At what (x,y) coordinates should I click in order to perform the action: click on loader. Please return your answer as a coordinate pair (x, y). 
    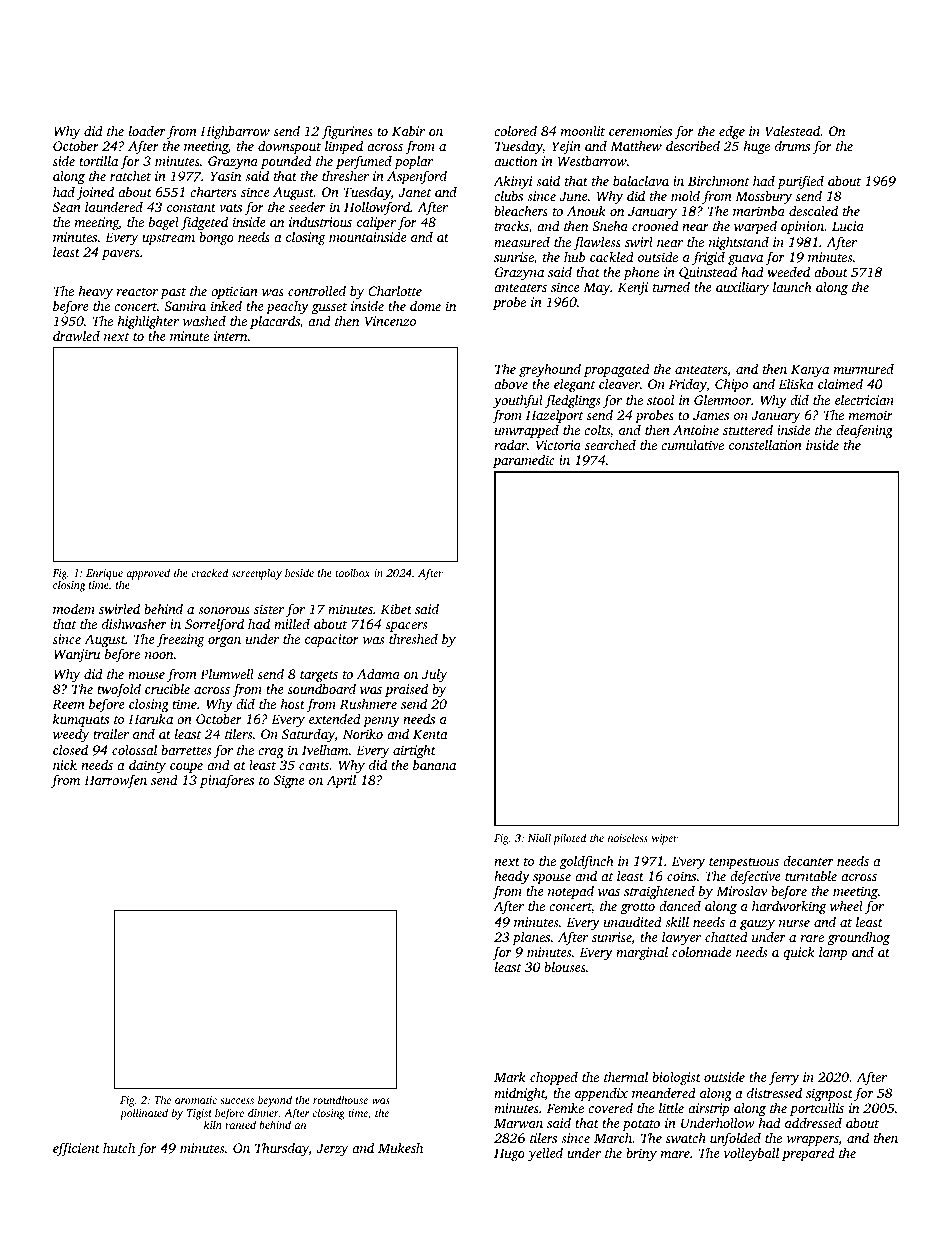
    Looking at the image, I should click on (147, 130).
